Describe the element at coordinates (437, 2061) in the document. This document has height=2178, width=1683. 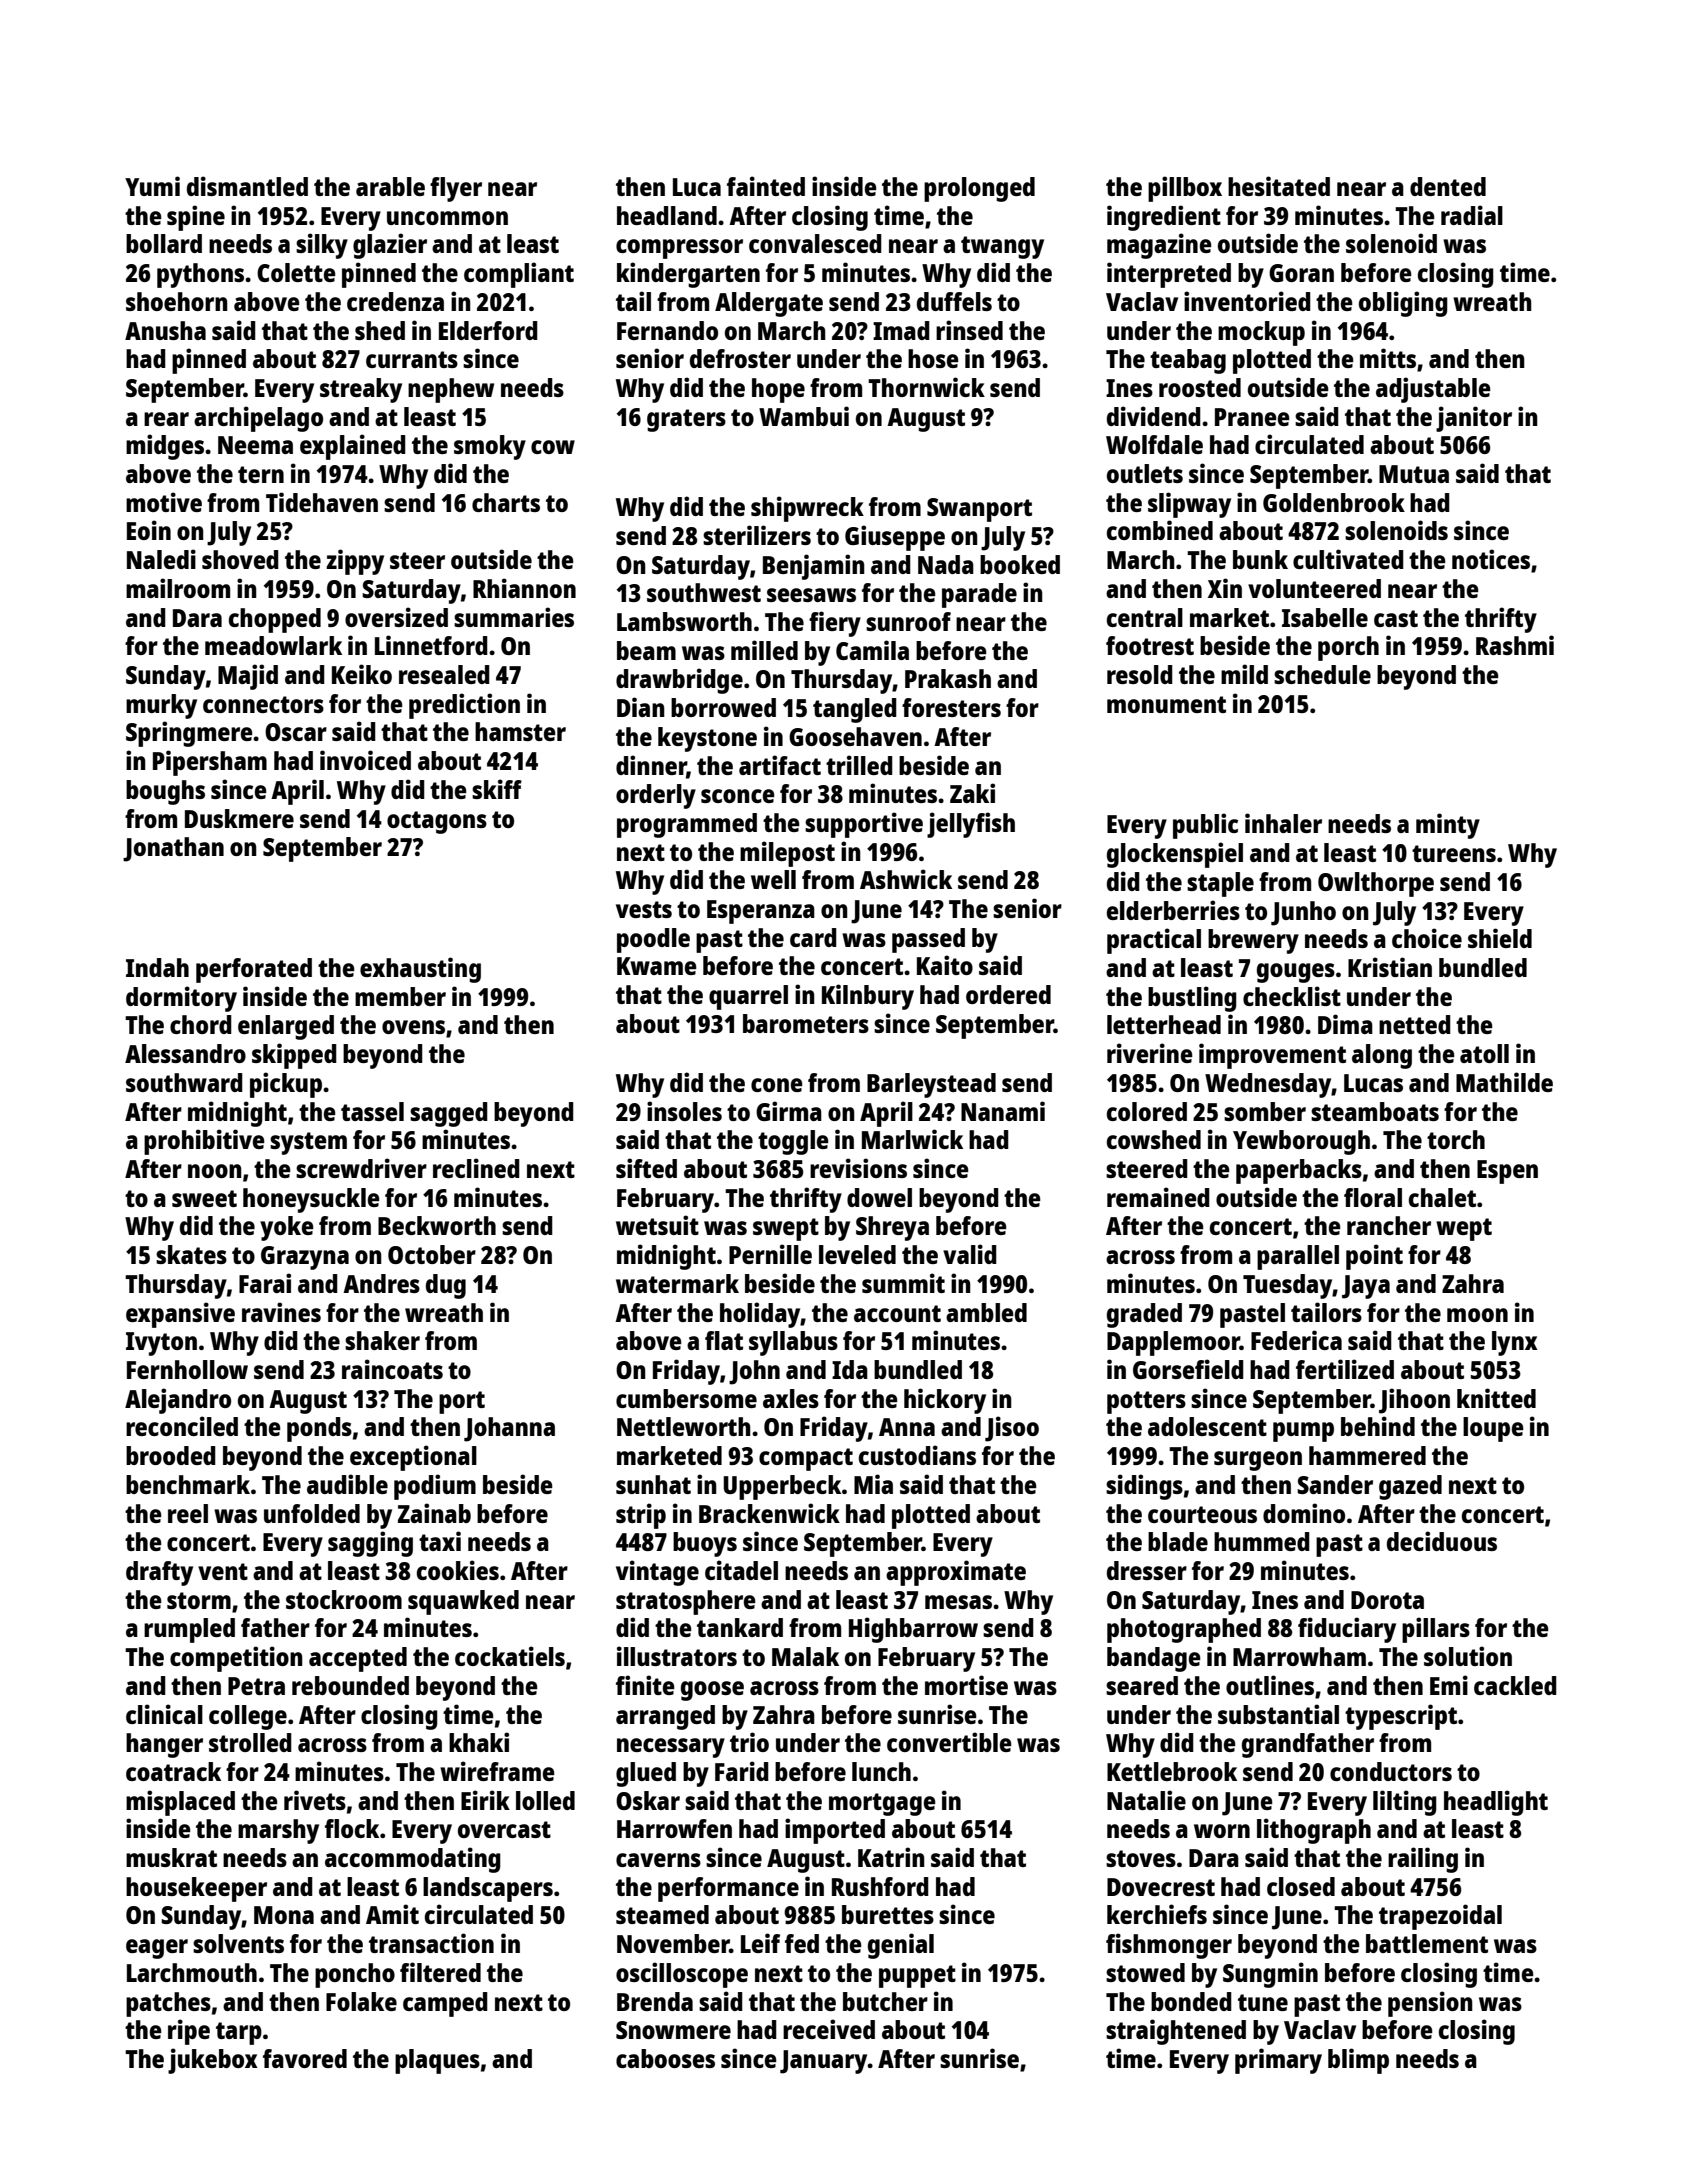
I see `plaques` at that location.
